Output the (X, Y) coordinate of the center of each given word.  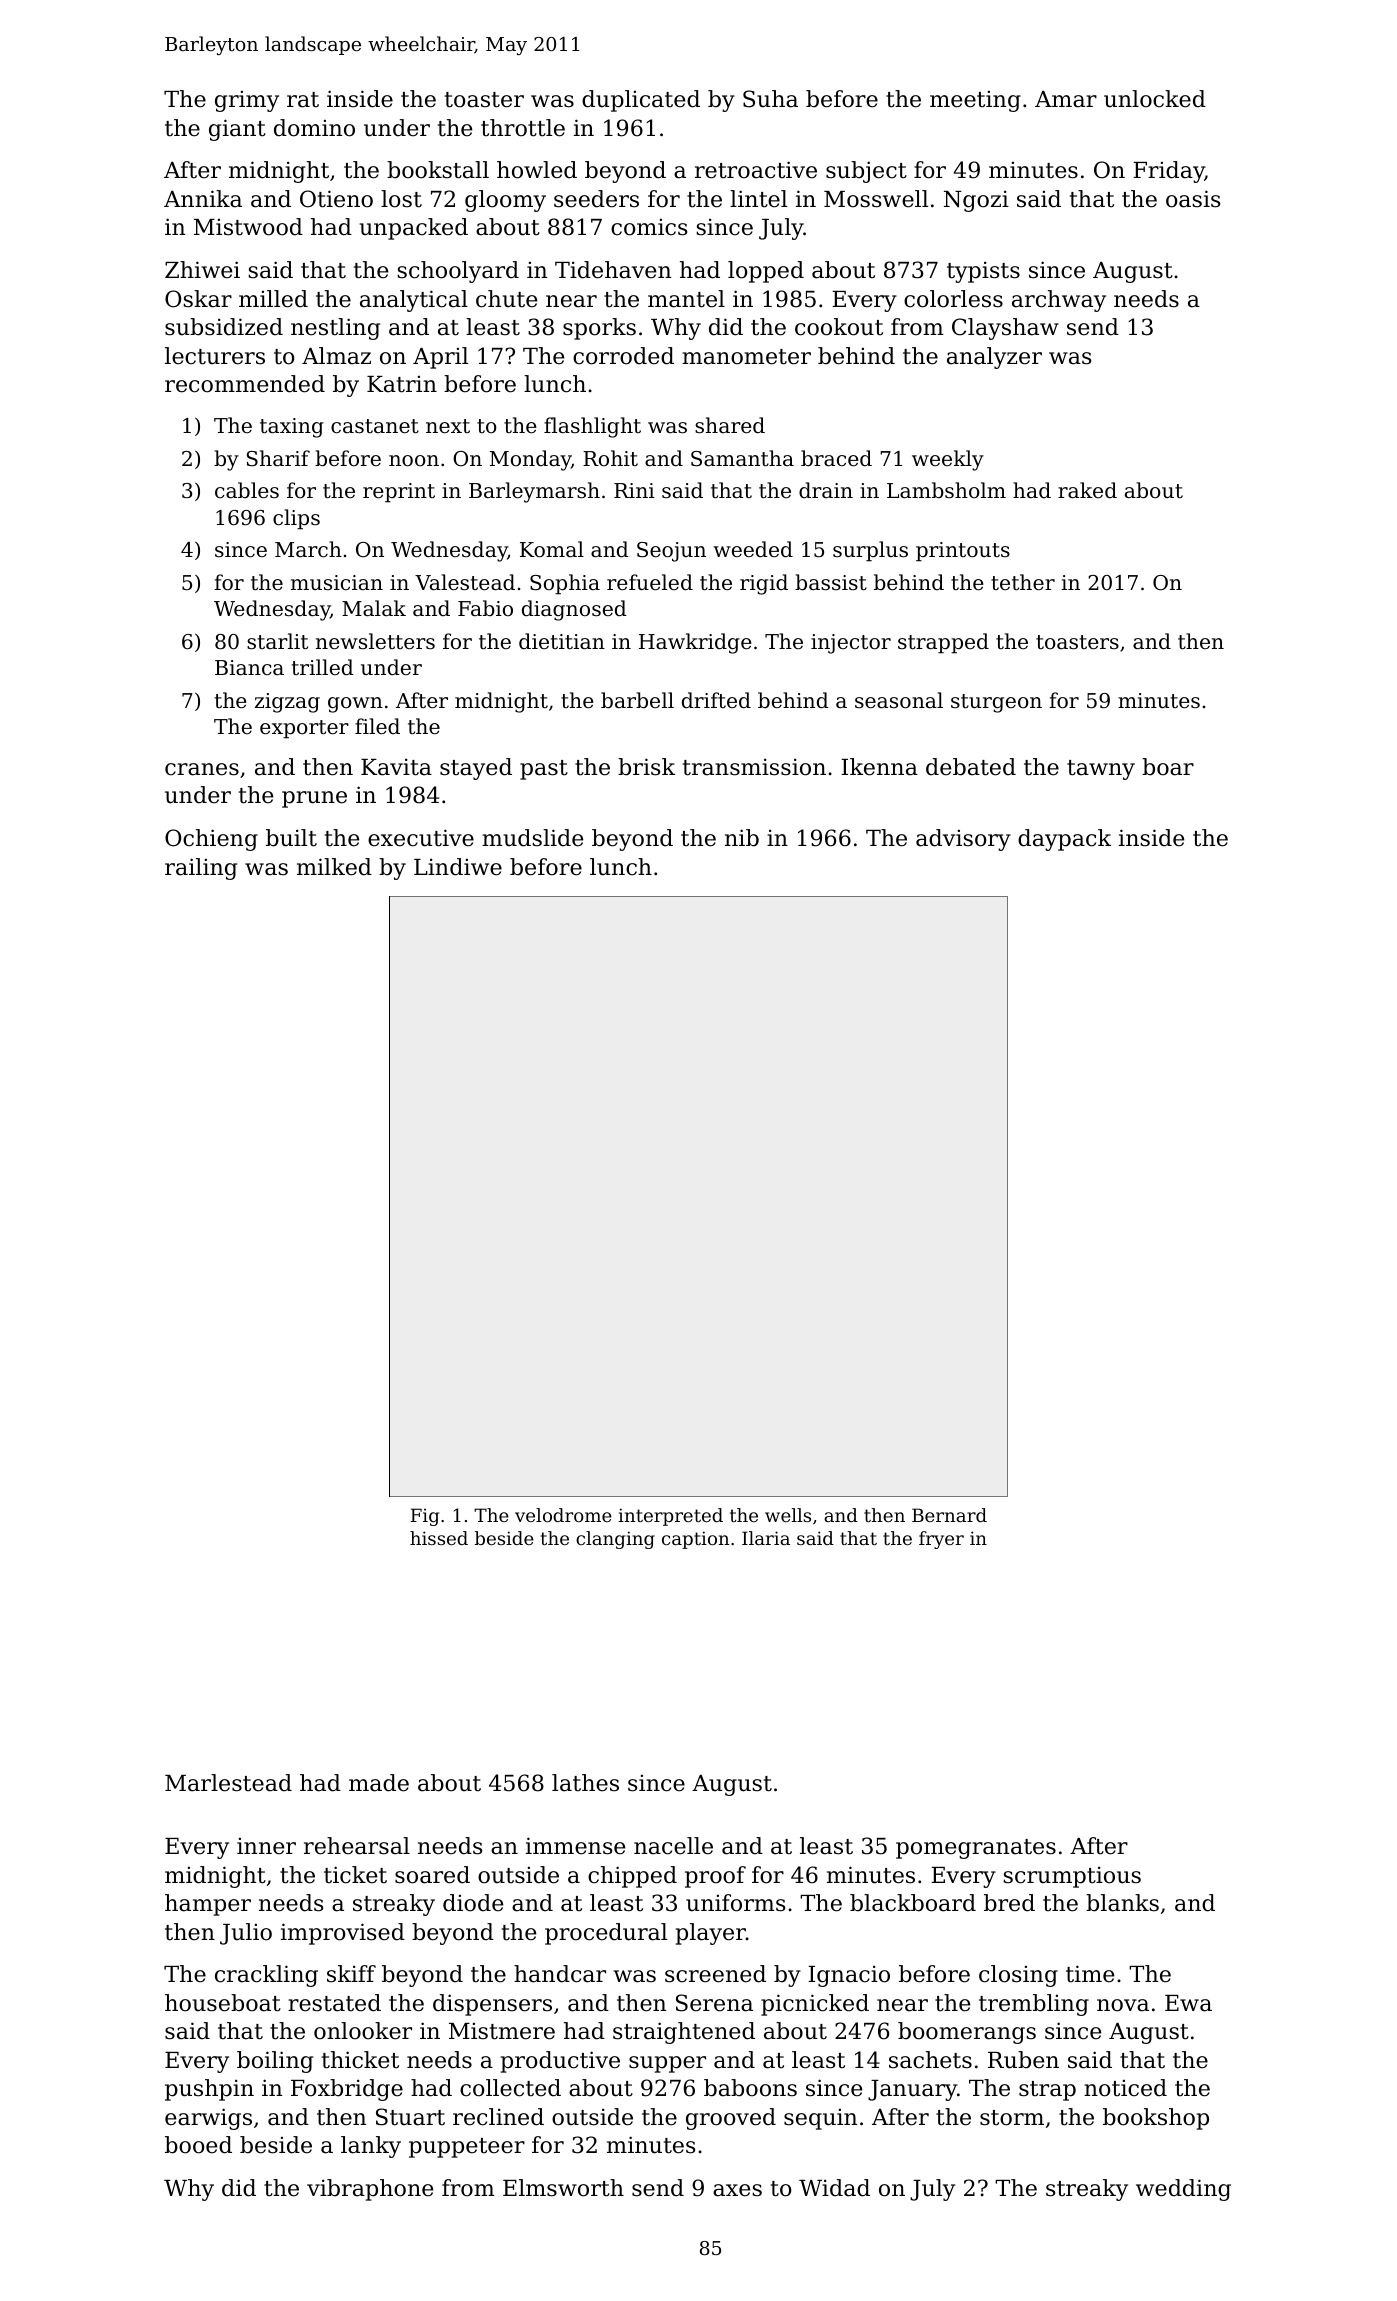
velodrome (563, 1515)
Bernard (949, 1515)
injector (851, 644)
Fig (425, 1517)
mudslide (532, 838)
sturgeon (996, 703)
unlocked (1155, 99)
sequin (820, 2119)
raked (1087, 490)
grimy (247, 101)
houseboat (223, 2003)
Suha (770, 99)
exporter (304, 729)
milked (334, 867)
